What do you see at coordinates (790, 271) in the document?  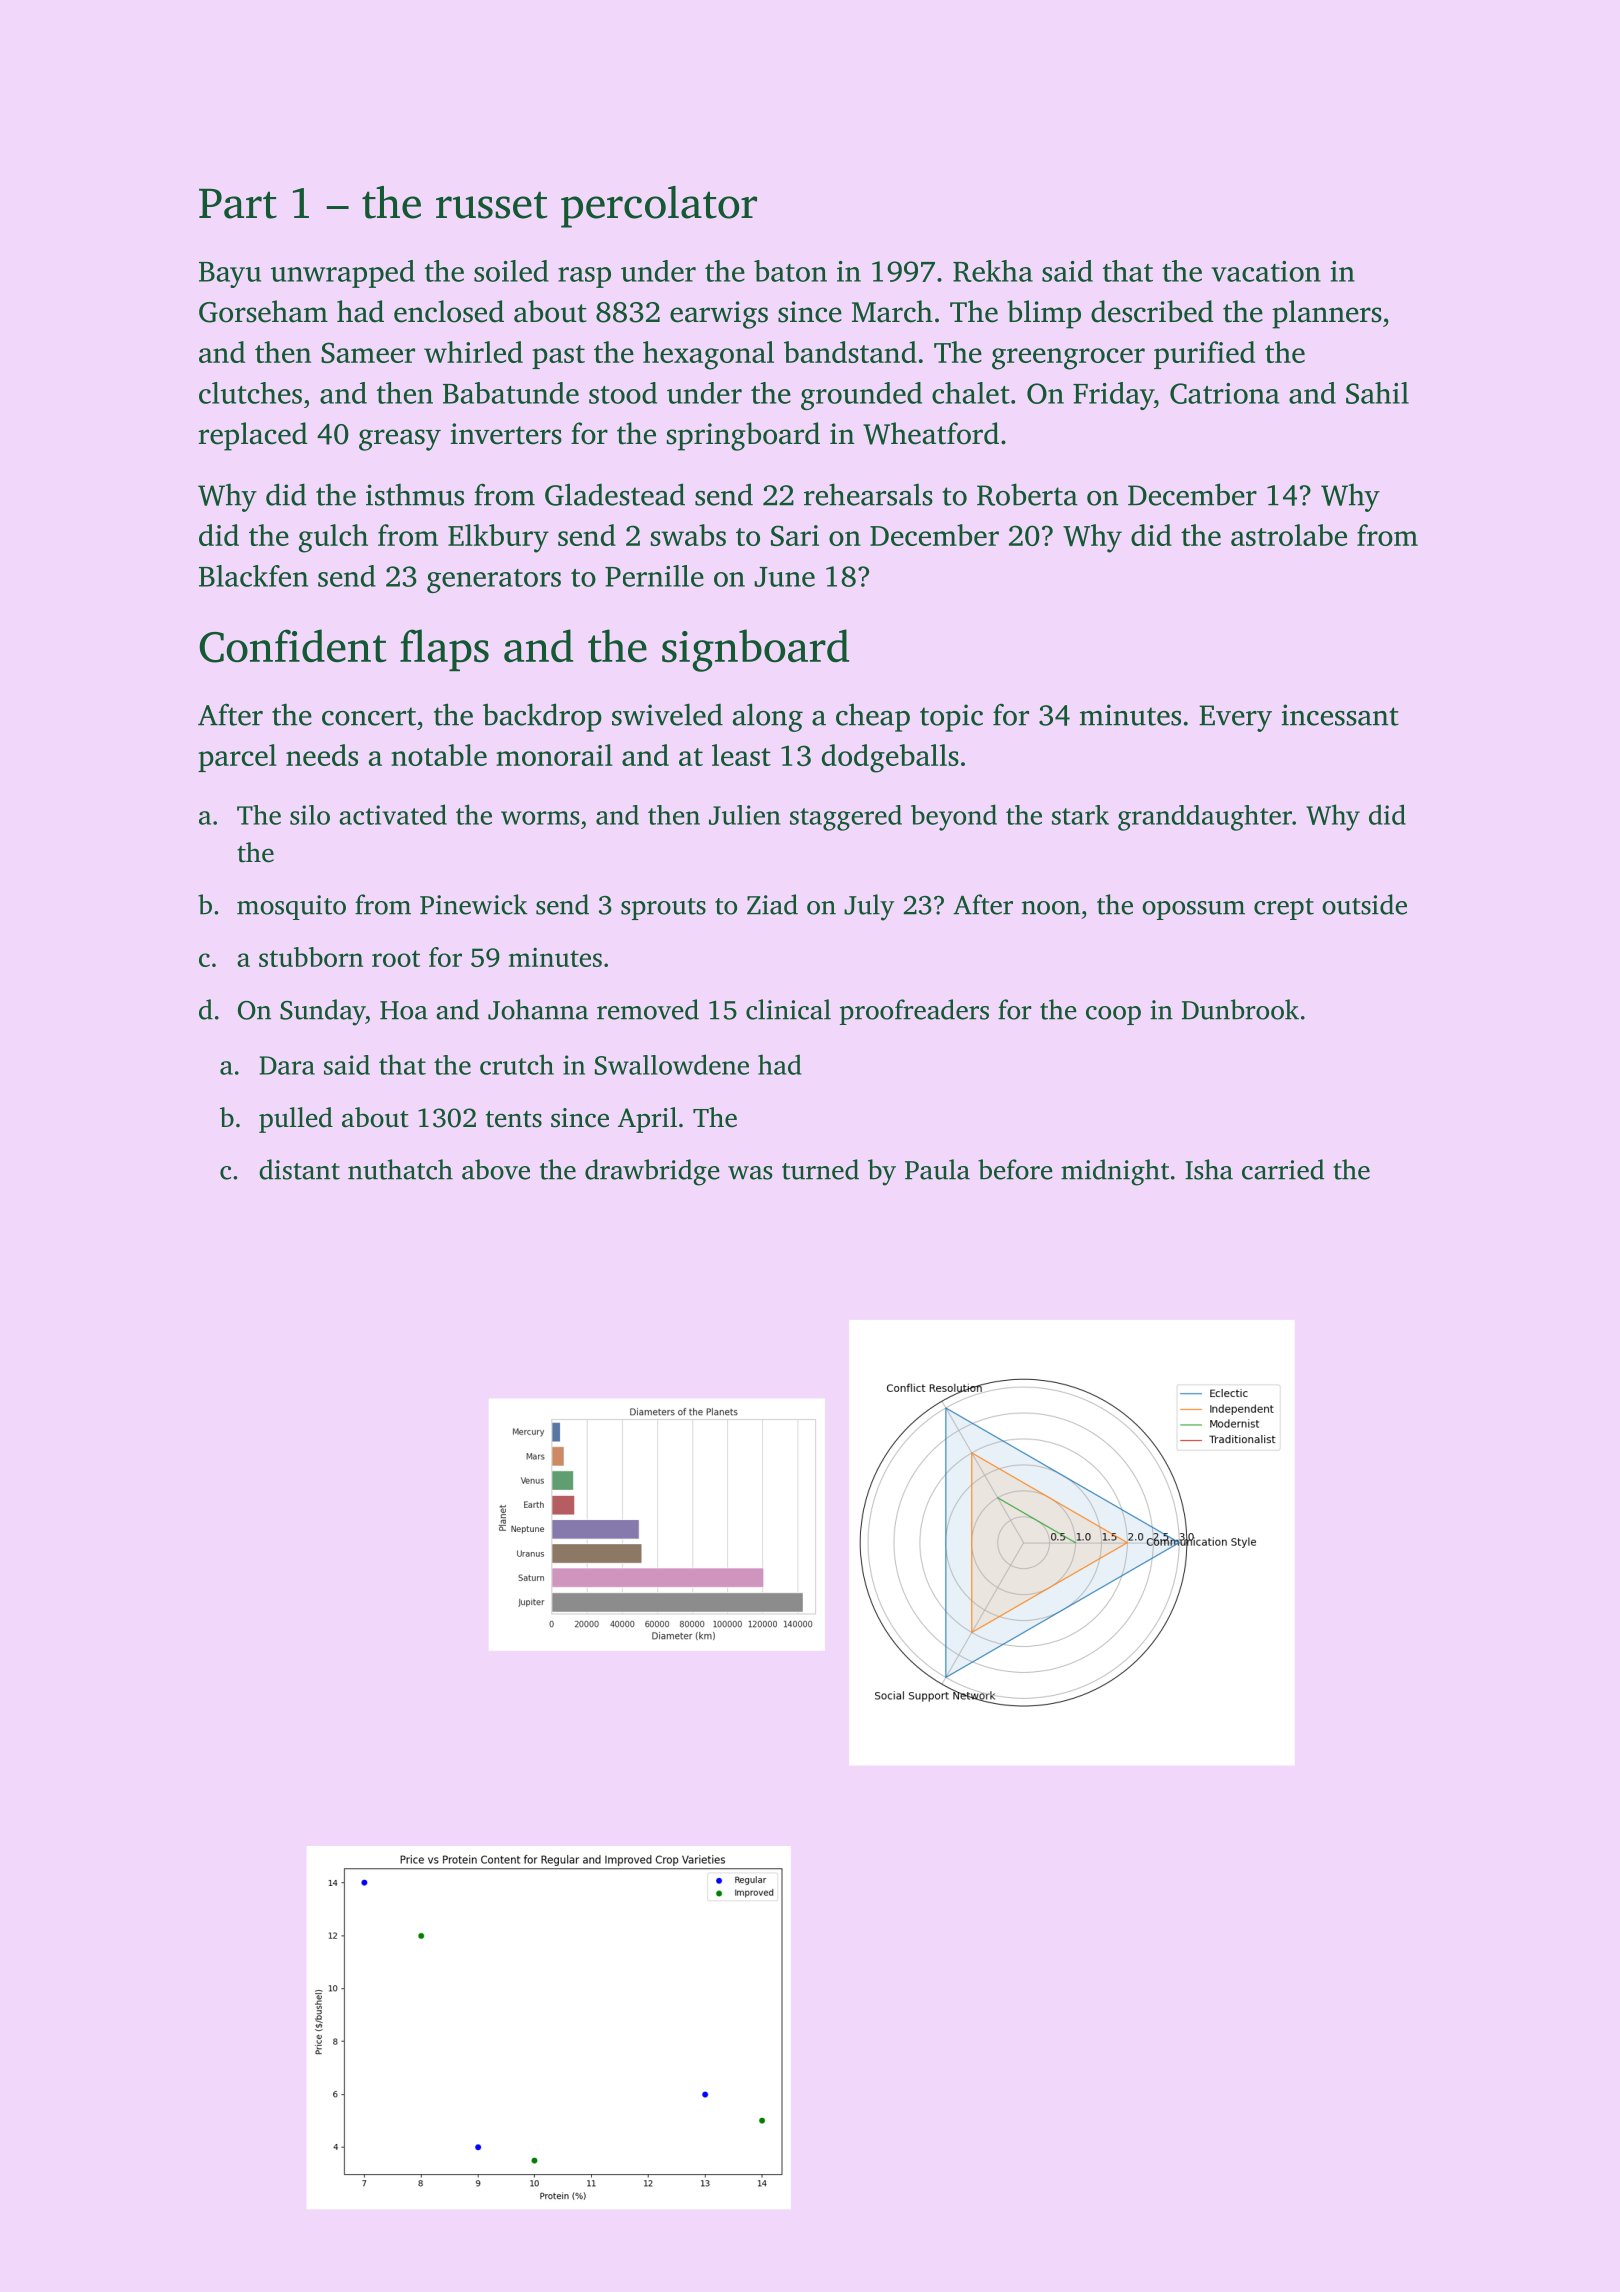 I see `baton` at bounding box center [790, 271].
